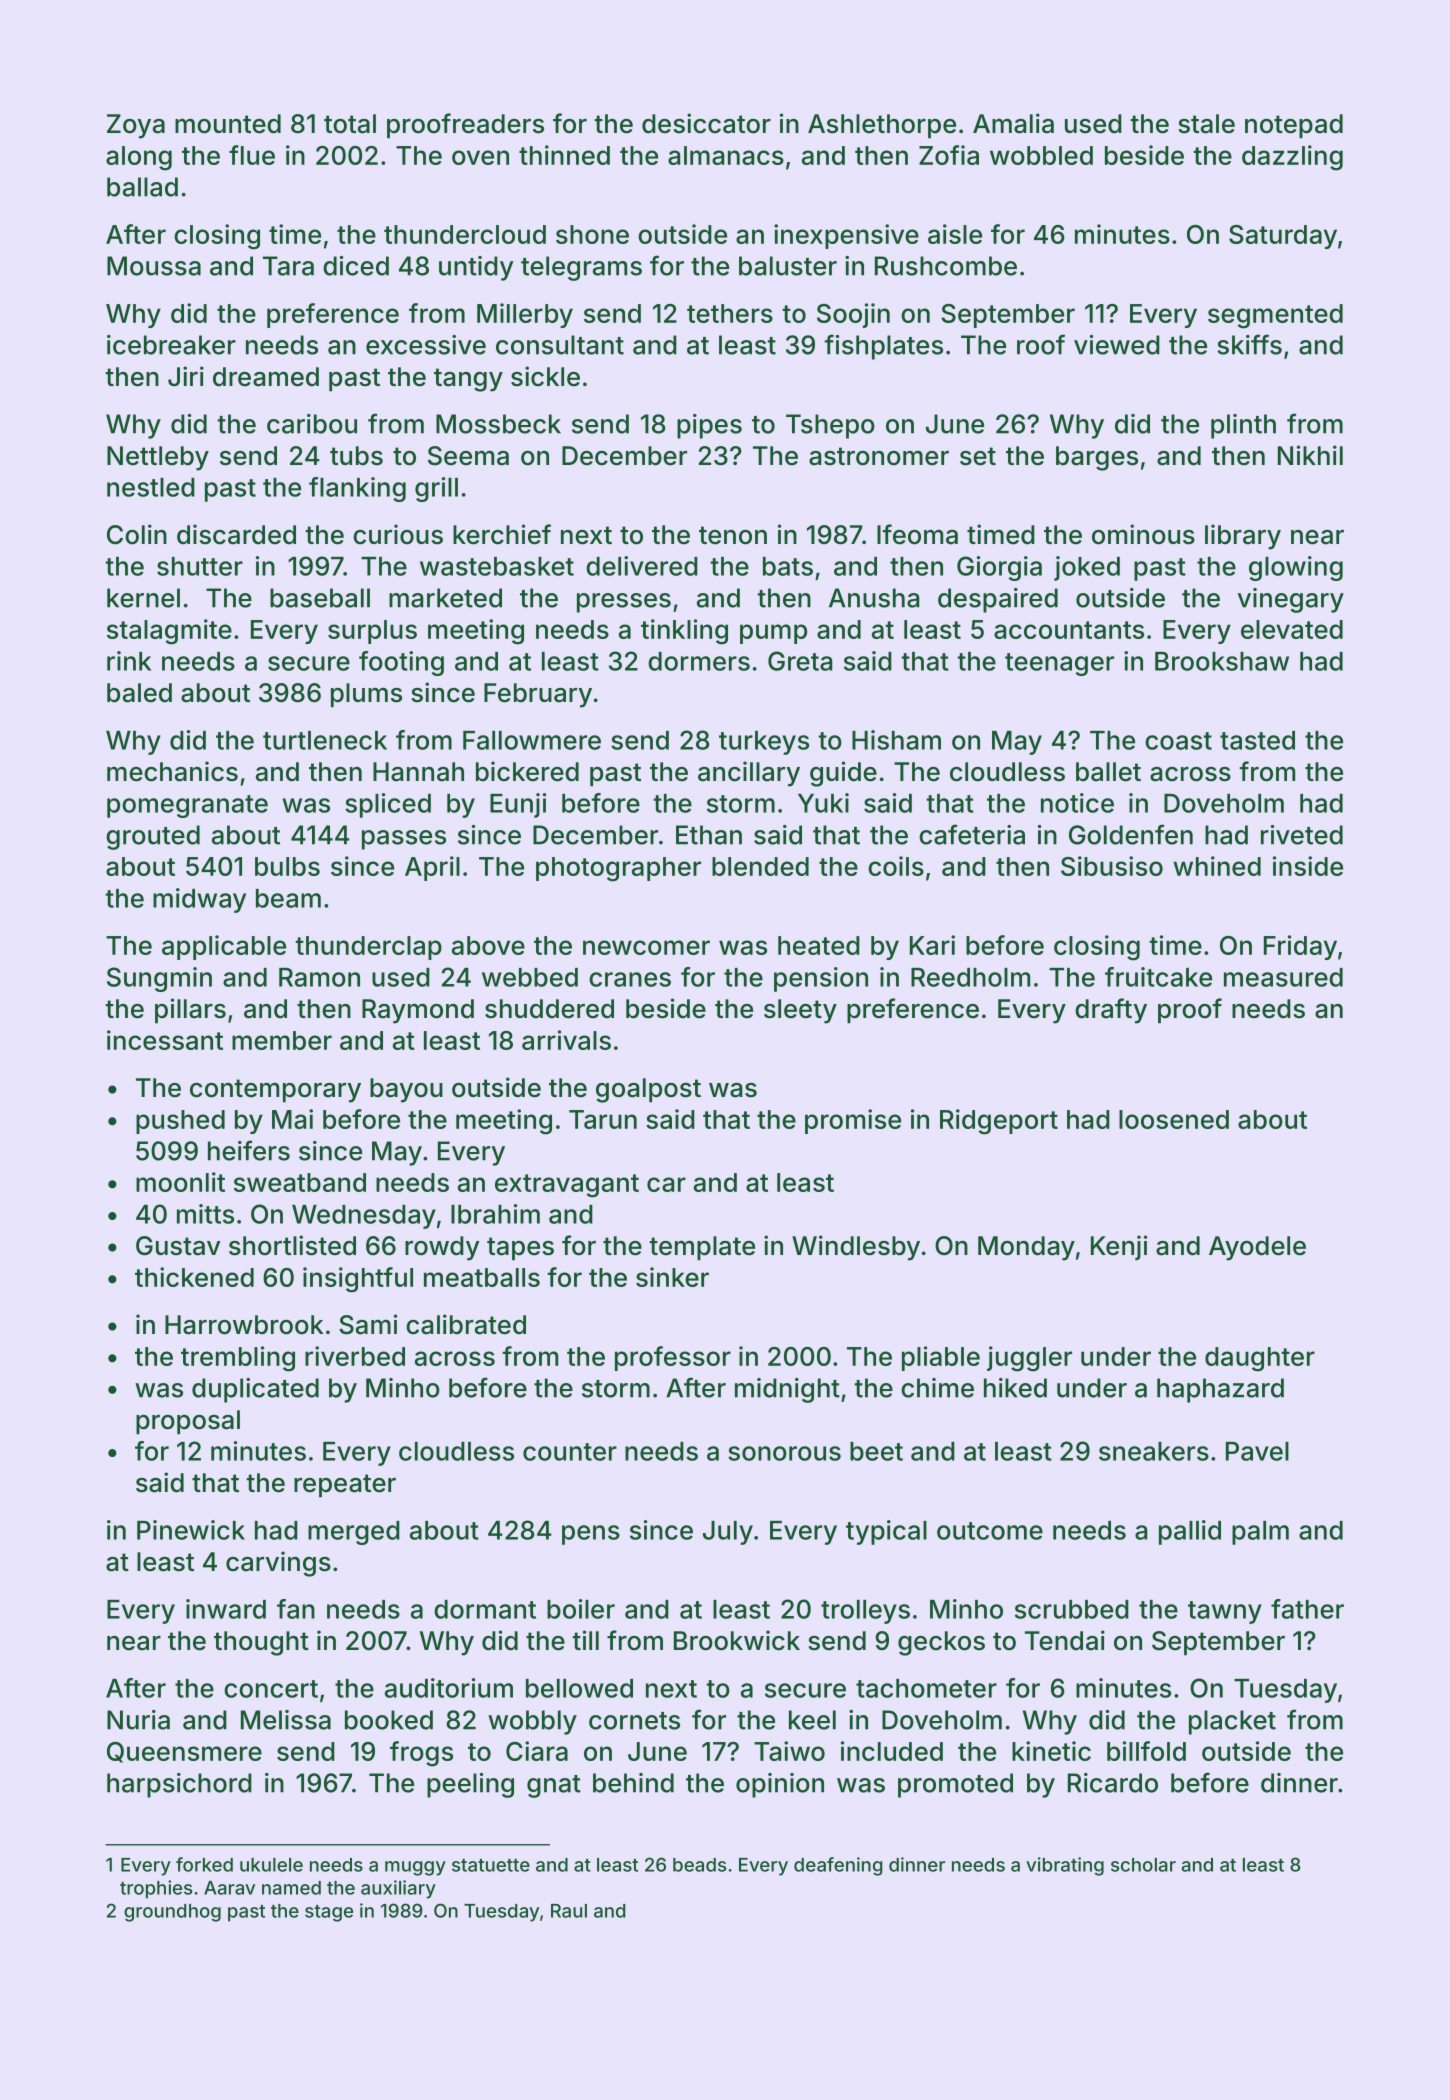 Image resolution: width=1450 pixels, height=2100 pixels. Describe the element at coordinates (564, 155) in the document. I see `thinned` at that location.
